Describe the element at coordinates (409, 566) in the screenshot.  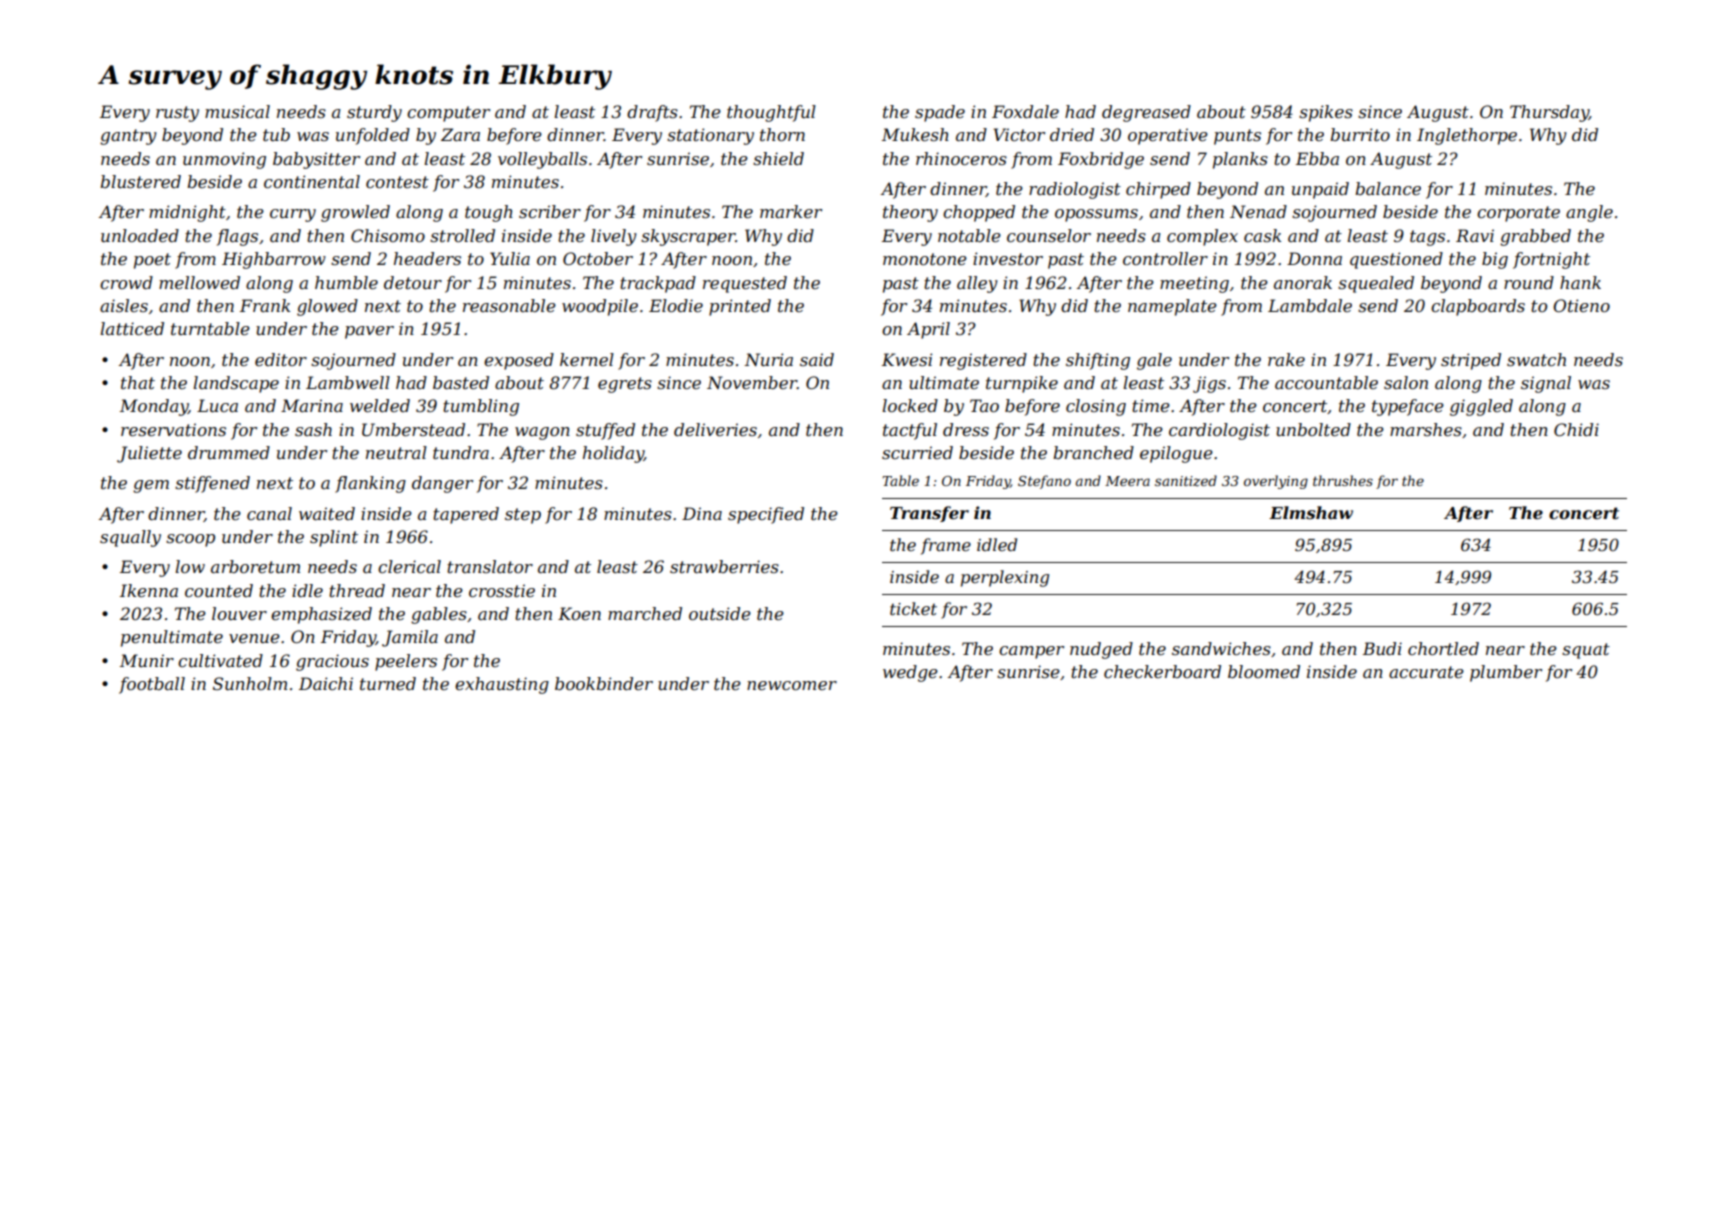
I see `clerical` at that location.
